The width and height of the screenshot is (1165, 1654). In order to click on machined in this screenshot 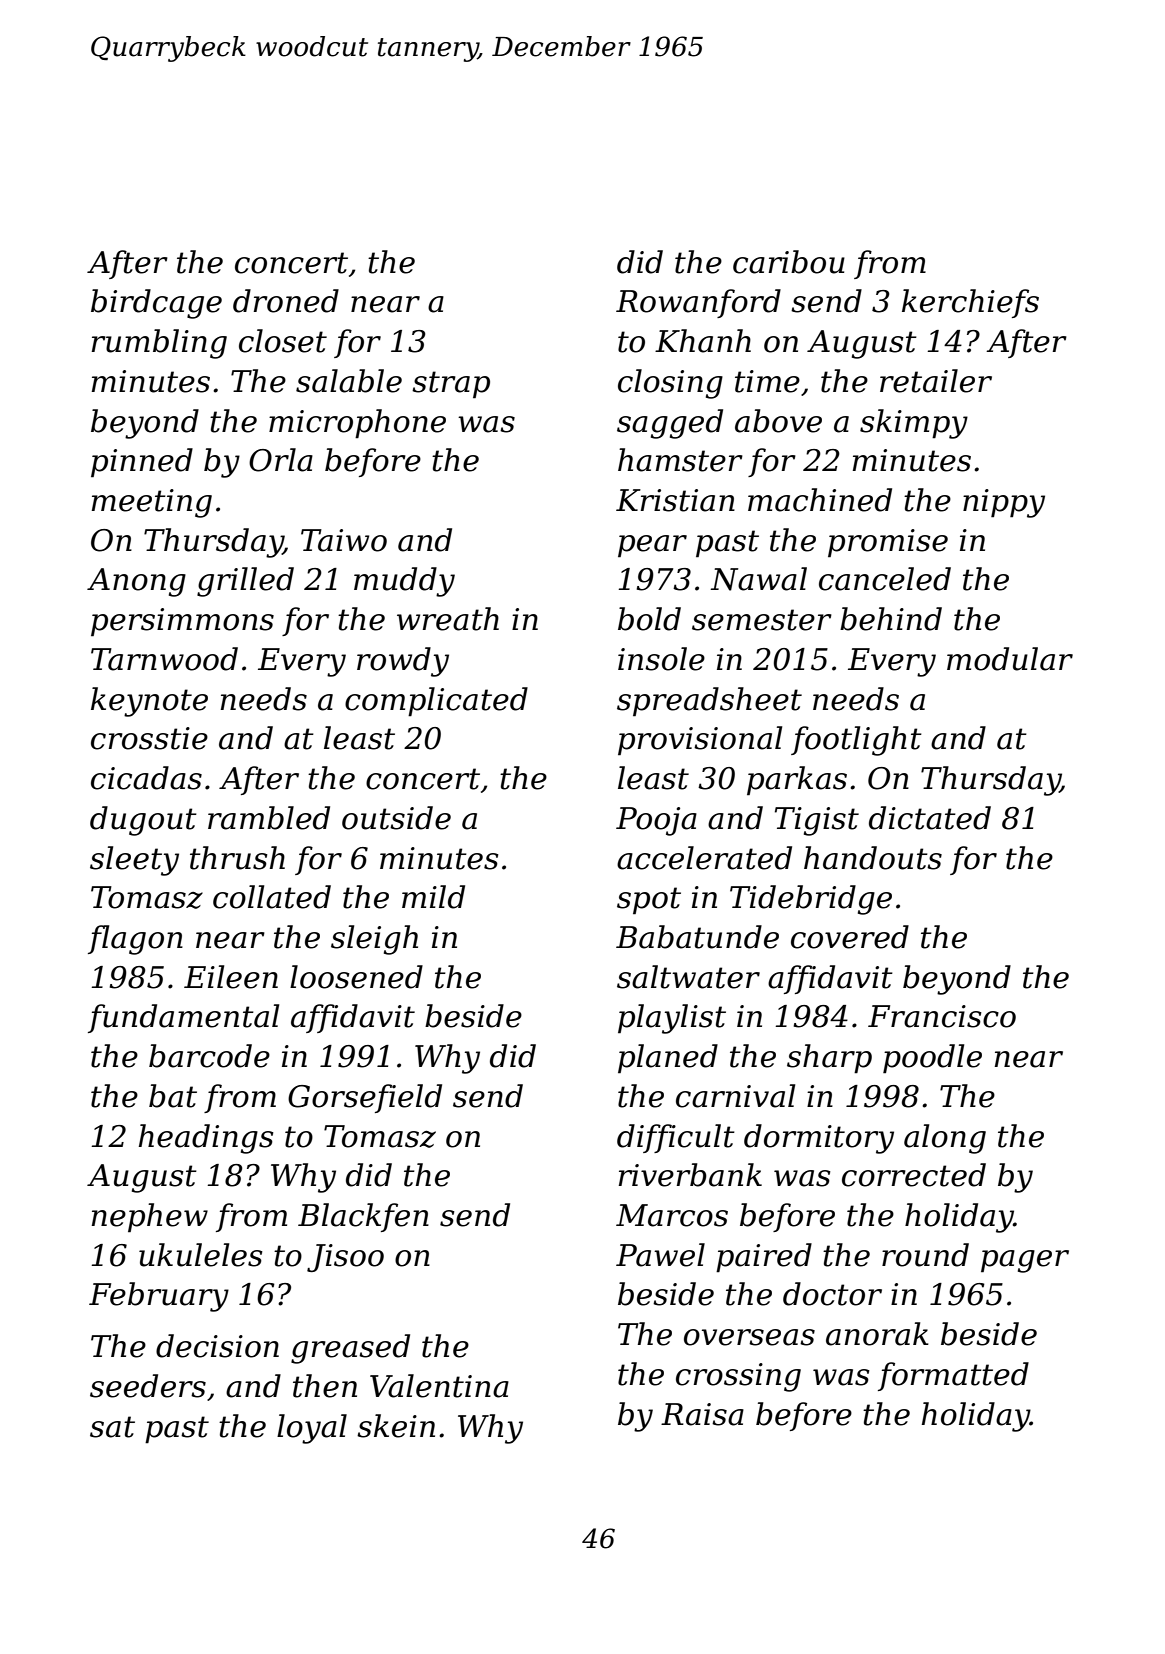, I will do `click(820, 500)`.
